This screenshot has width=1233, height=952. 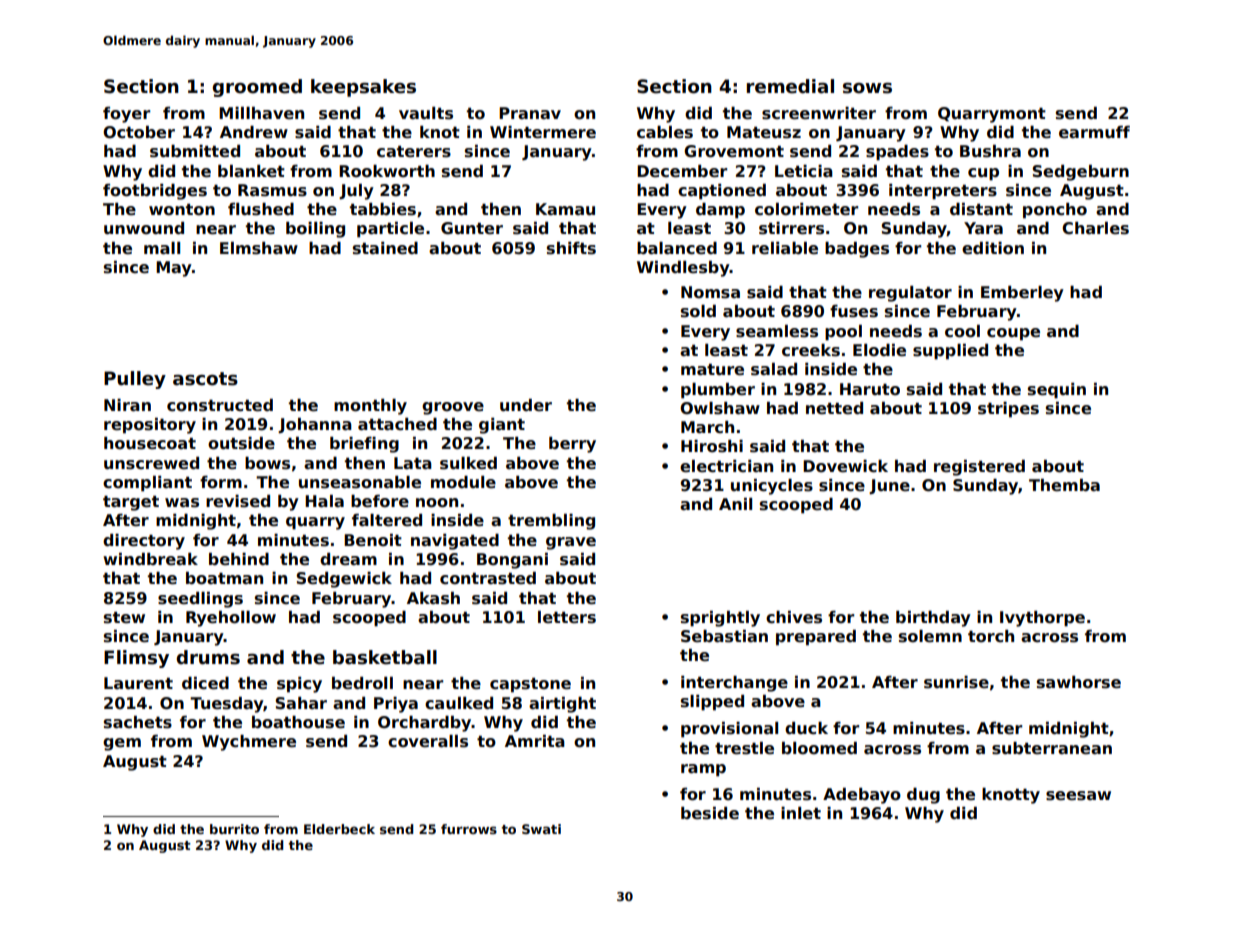 What do you see at coordinates (254, 132) in the screenshot?
I see `Andrew` at bounding box center [254, 132].
